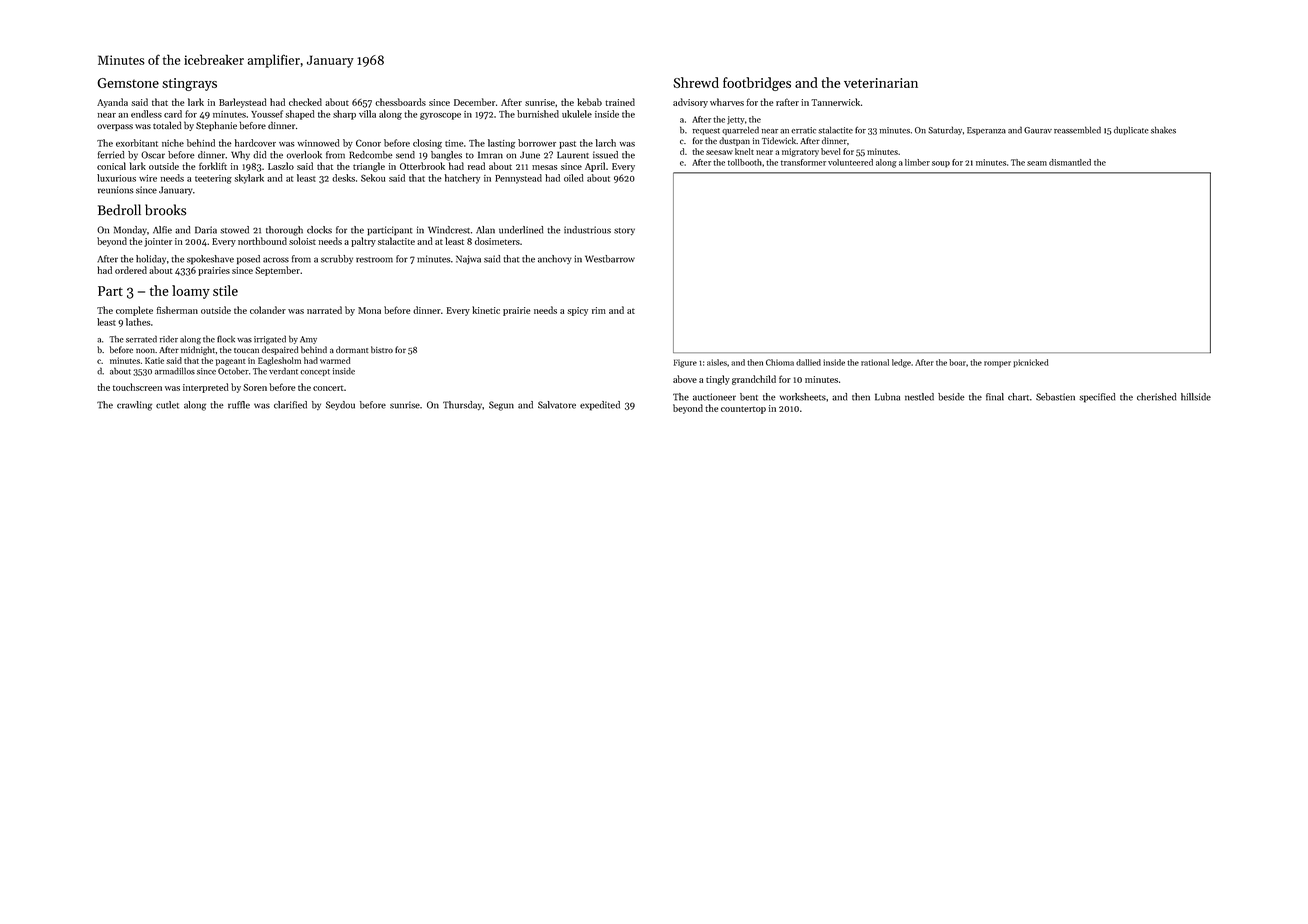  What do you see at coordinates (1030, 363) in the page?
I see `picnicked` at bounding box center [1030, 363].
